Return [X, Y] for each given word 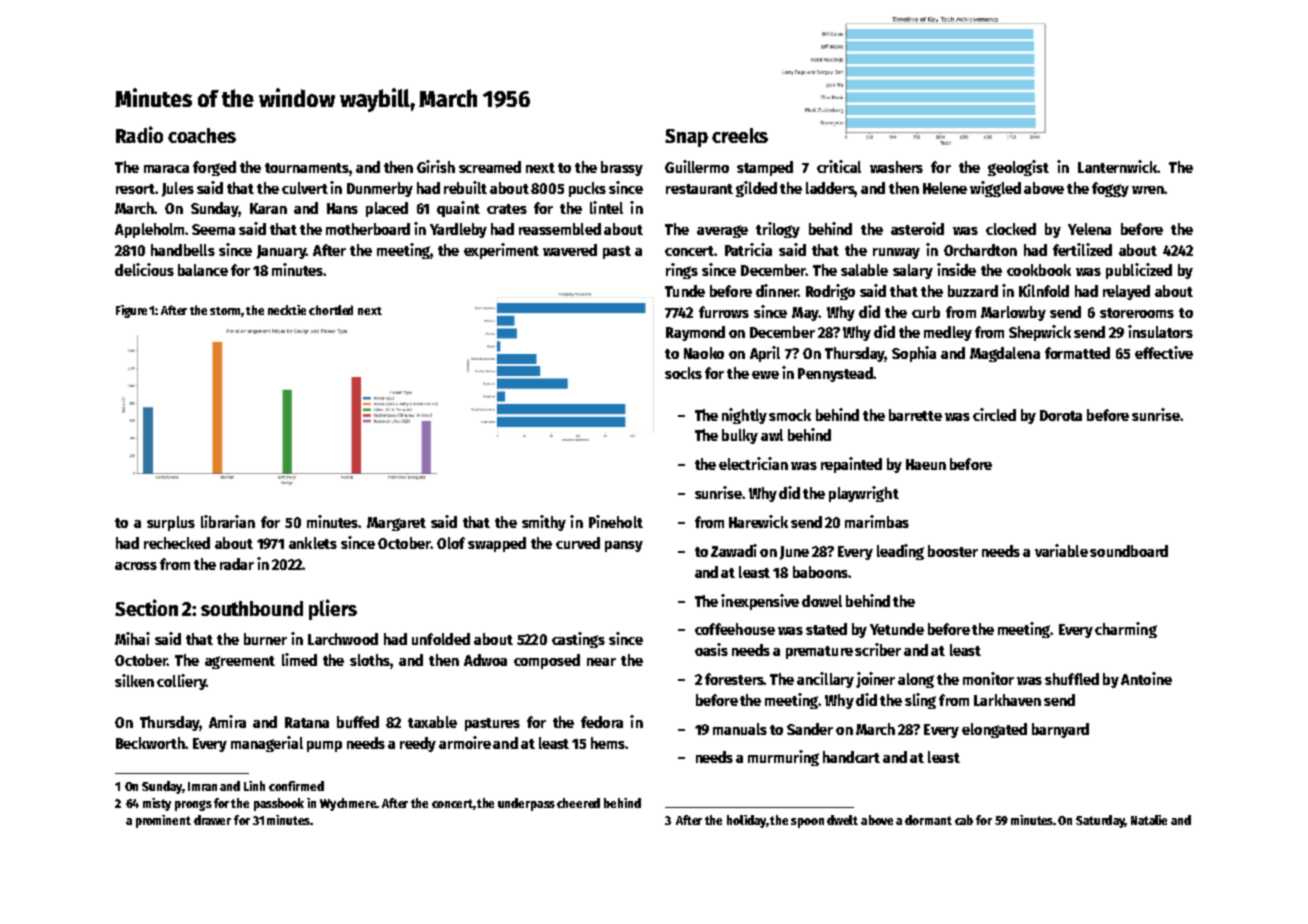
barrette [915, 415]
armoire [465, 742]
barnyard [1060, 730]
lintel [606, 207]
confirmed [296, 786]
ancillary [825, 680]
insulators [1160, 331]
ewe [765, 375]
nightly [744, 416]
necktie [287, 310]
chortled [331, 310]
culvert [305, 188]
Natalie [1149, 820]
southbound [252, 608]
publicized [1139, 271]
